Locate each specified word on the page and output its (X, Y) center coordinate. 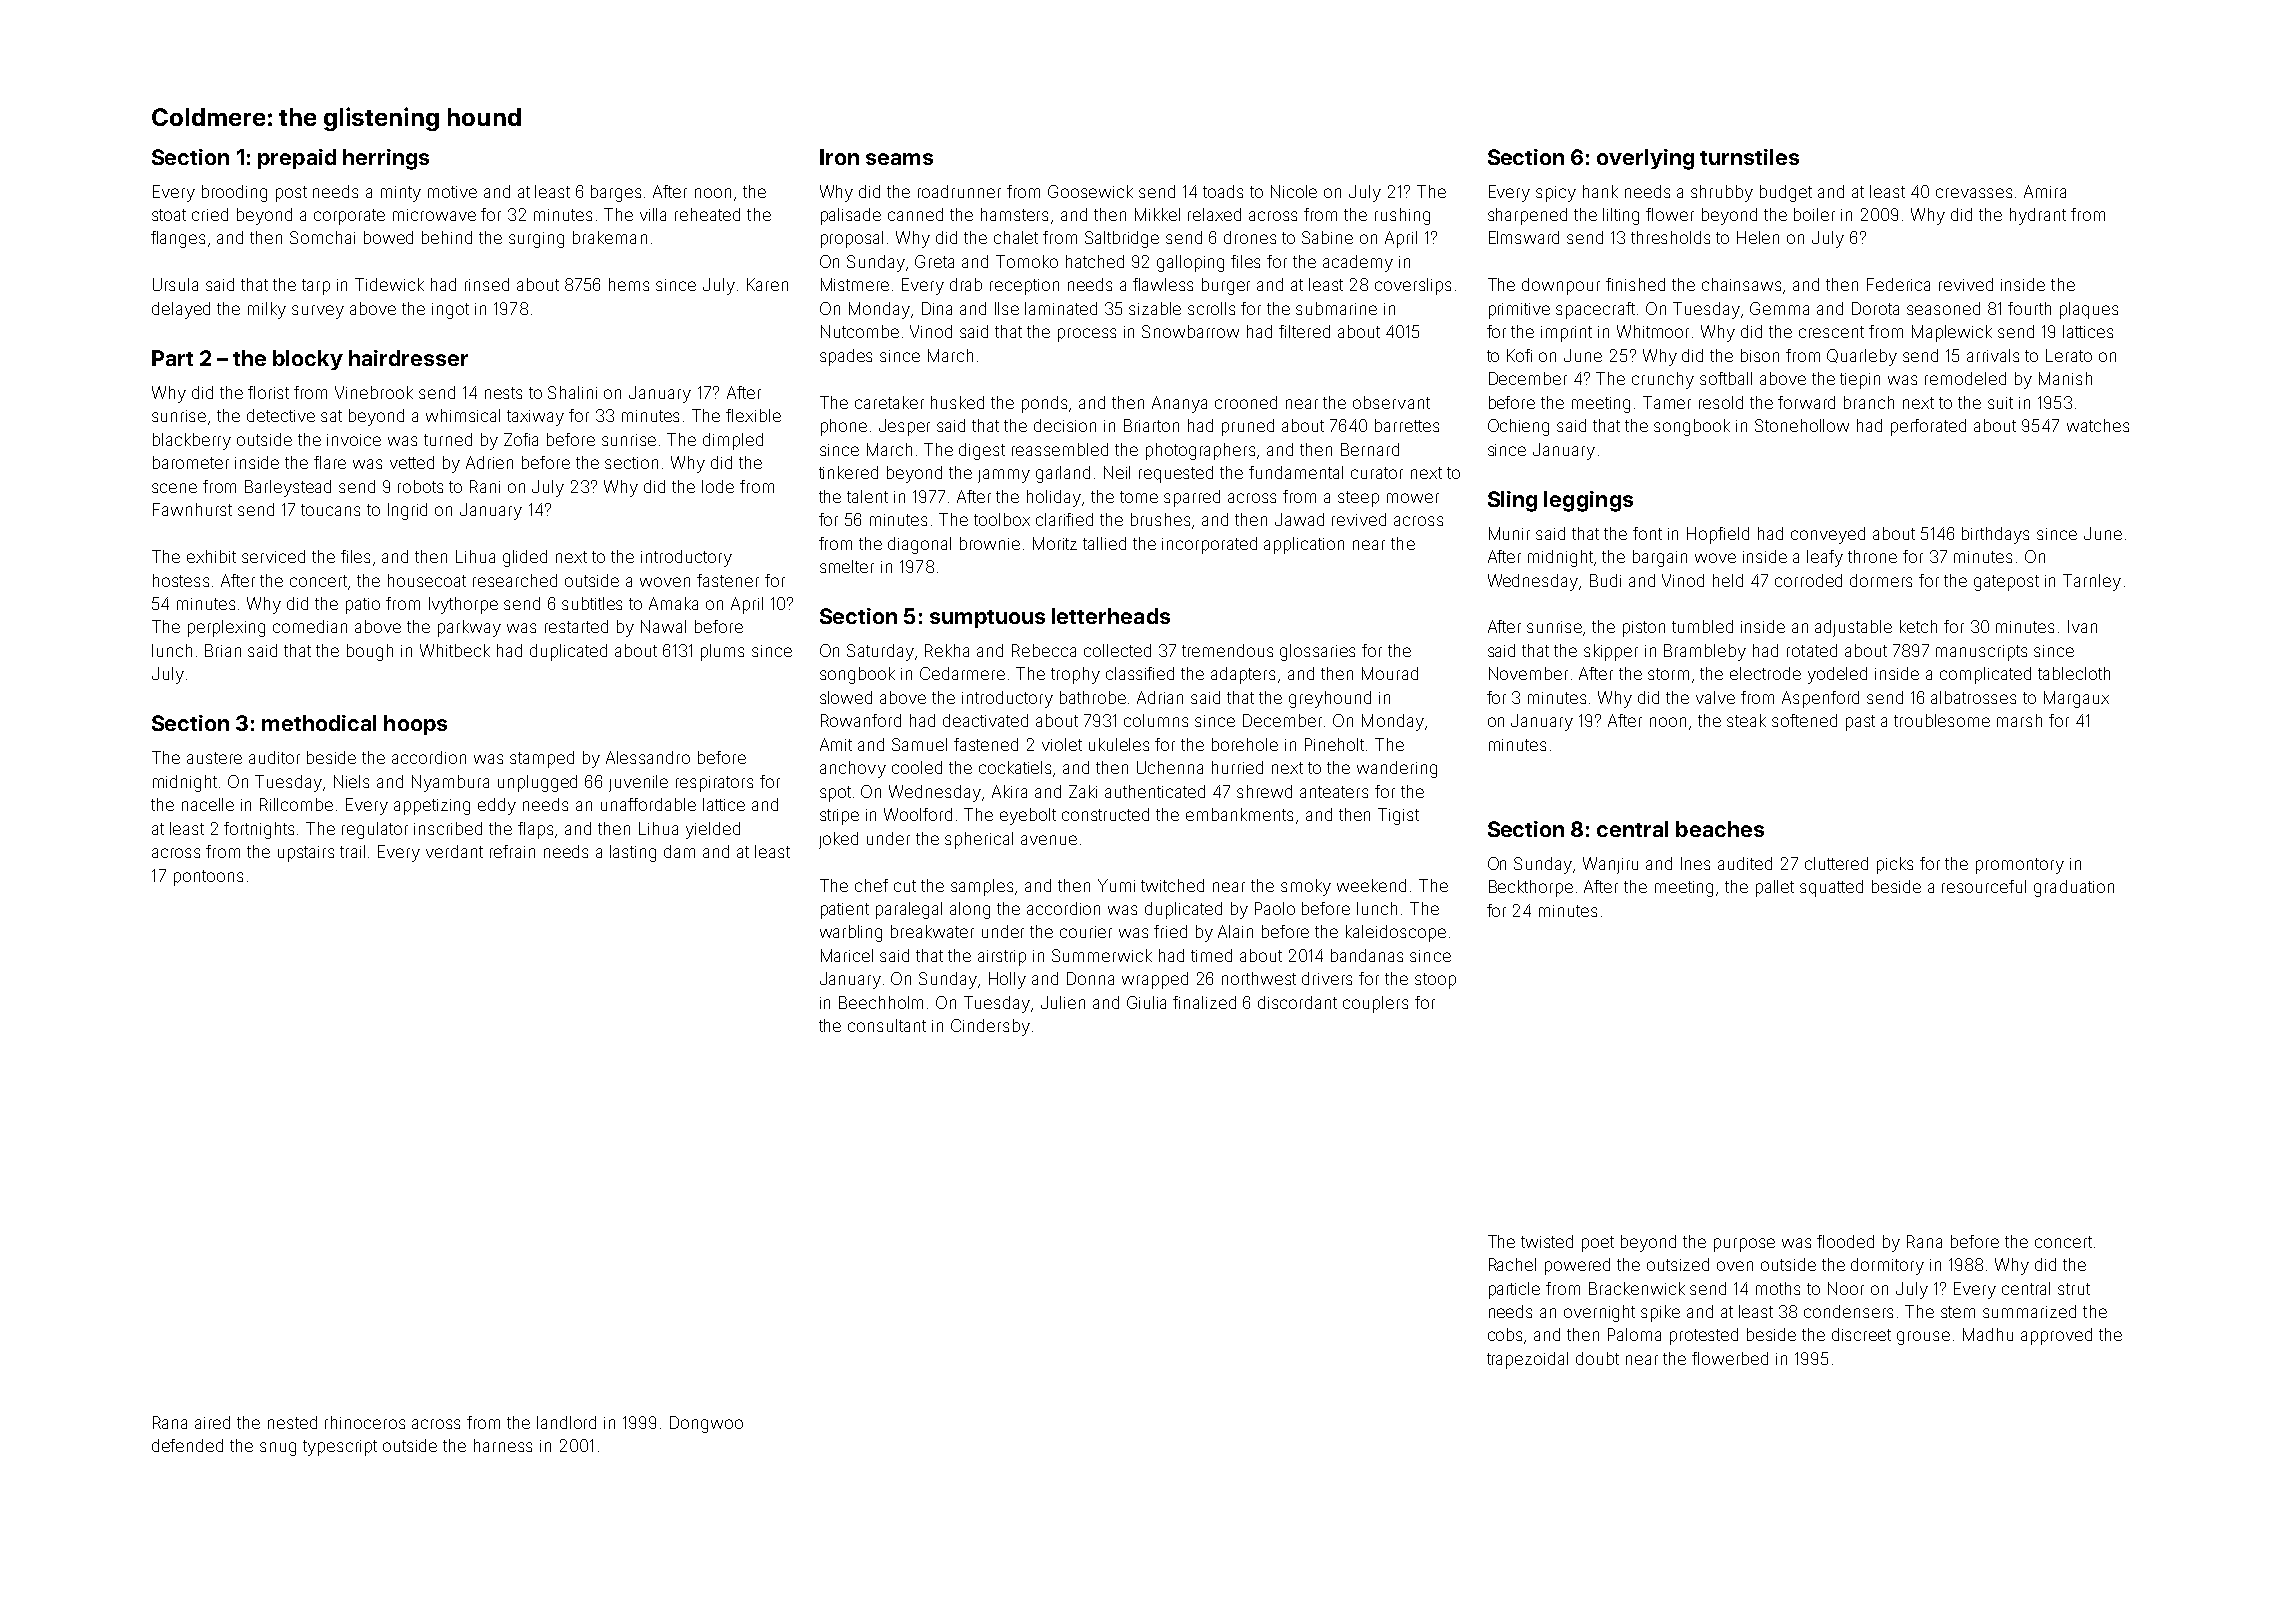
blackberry (192, 441)
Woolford (918, 814)
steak (1746, 720)
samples (982, 887)
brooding (234, 193)
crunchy (1663, 380)
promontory (2020, 866)
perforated (1928, 427)
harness (503, 1445)
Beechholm (881, 1002)
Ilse (1007, 308)
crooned (1246, 402)
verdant (454, 851)
